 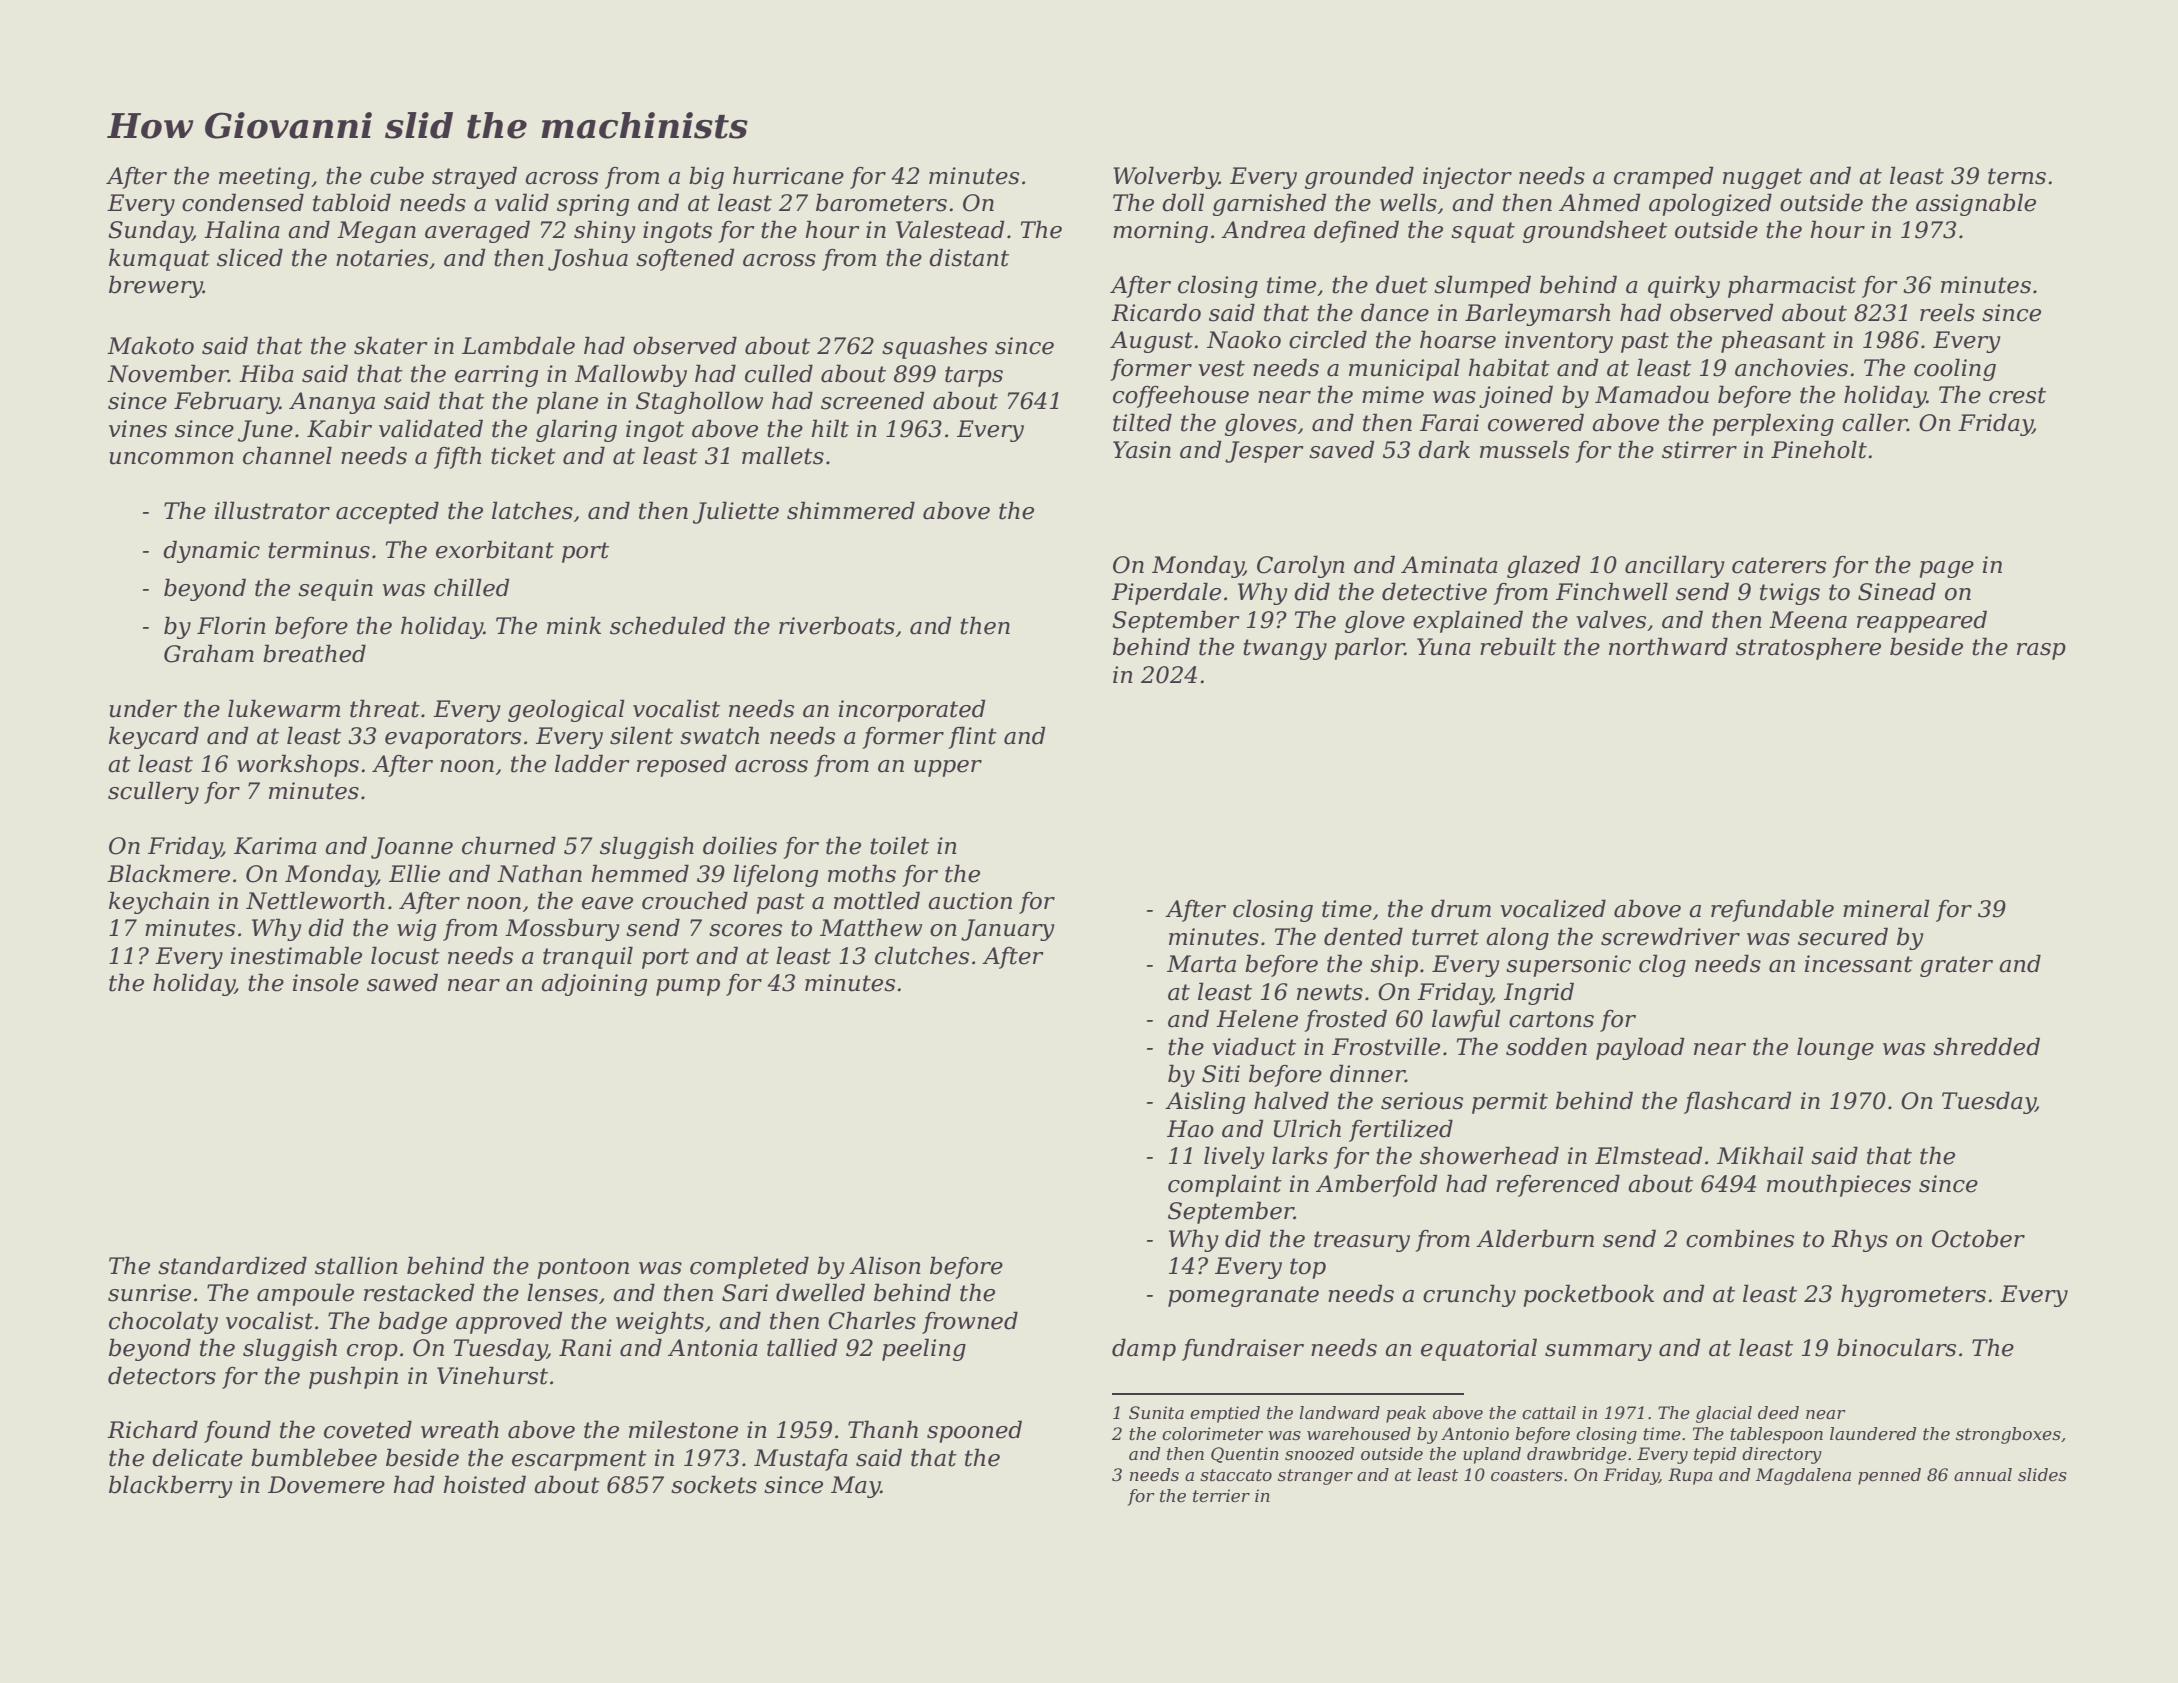 I want to click on hurricane, so click(x=788, y=175).
